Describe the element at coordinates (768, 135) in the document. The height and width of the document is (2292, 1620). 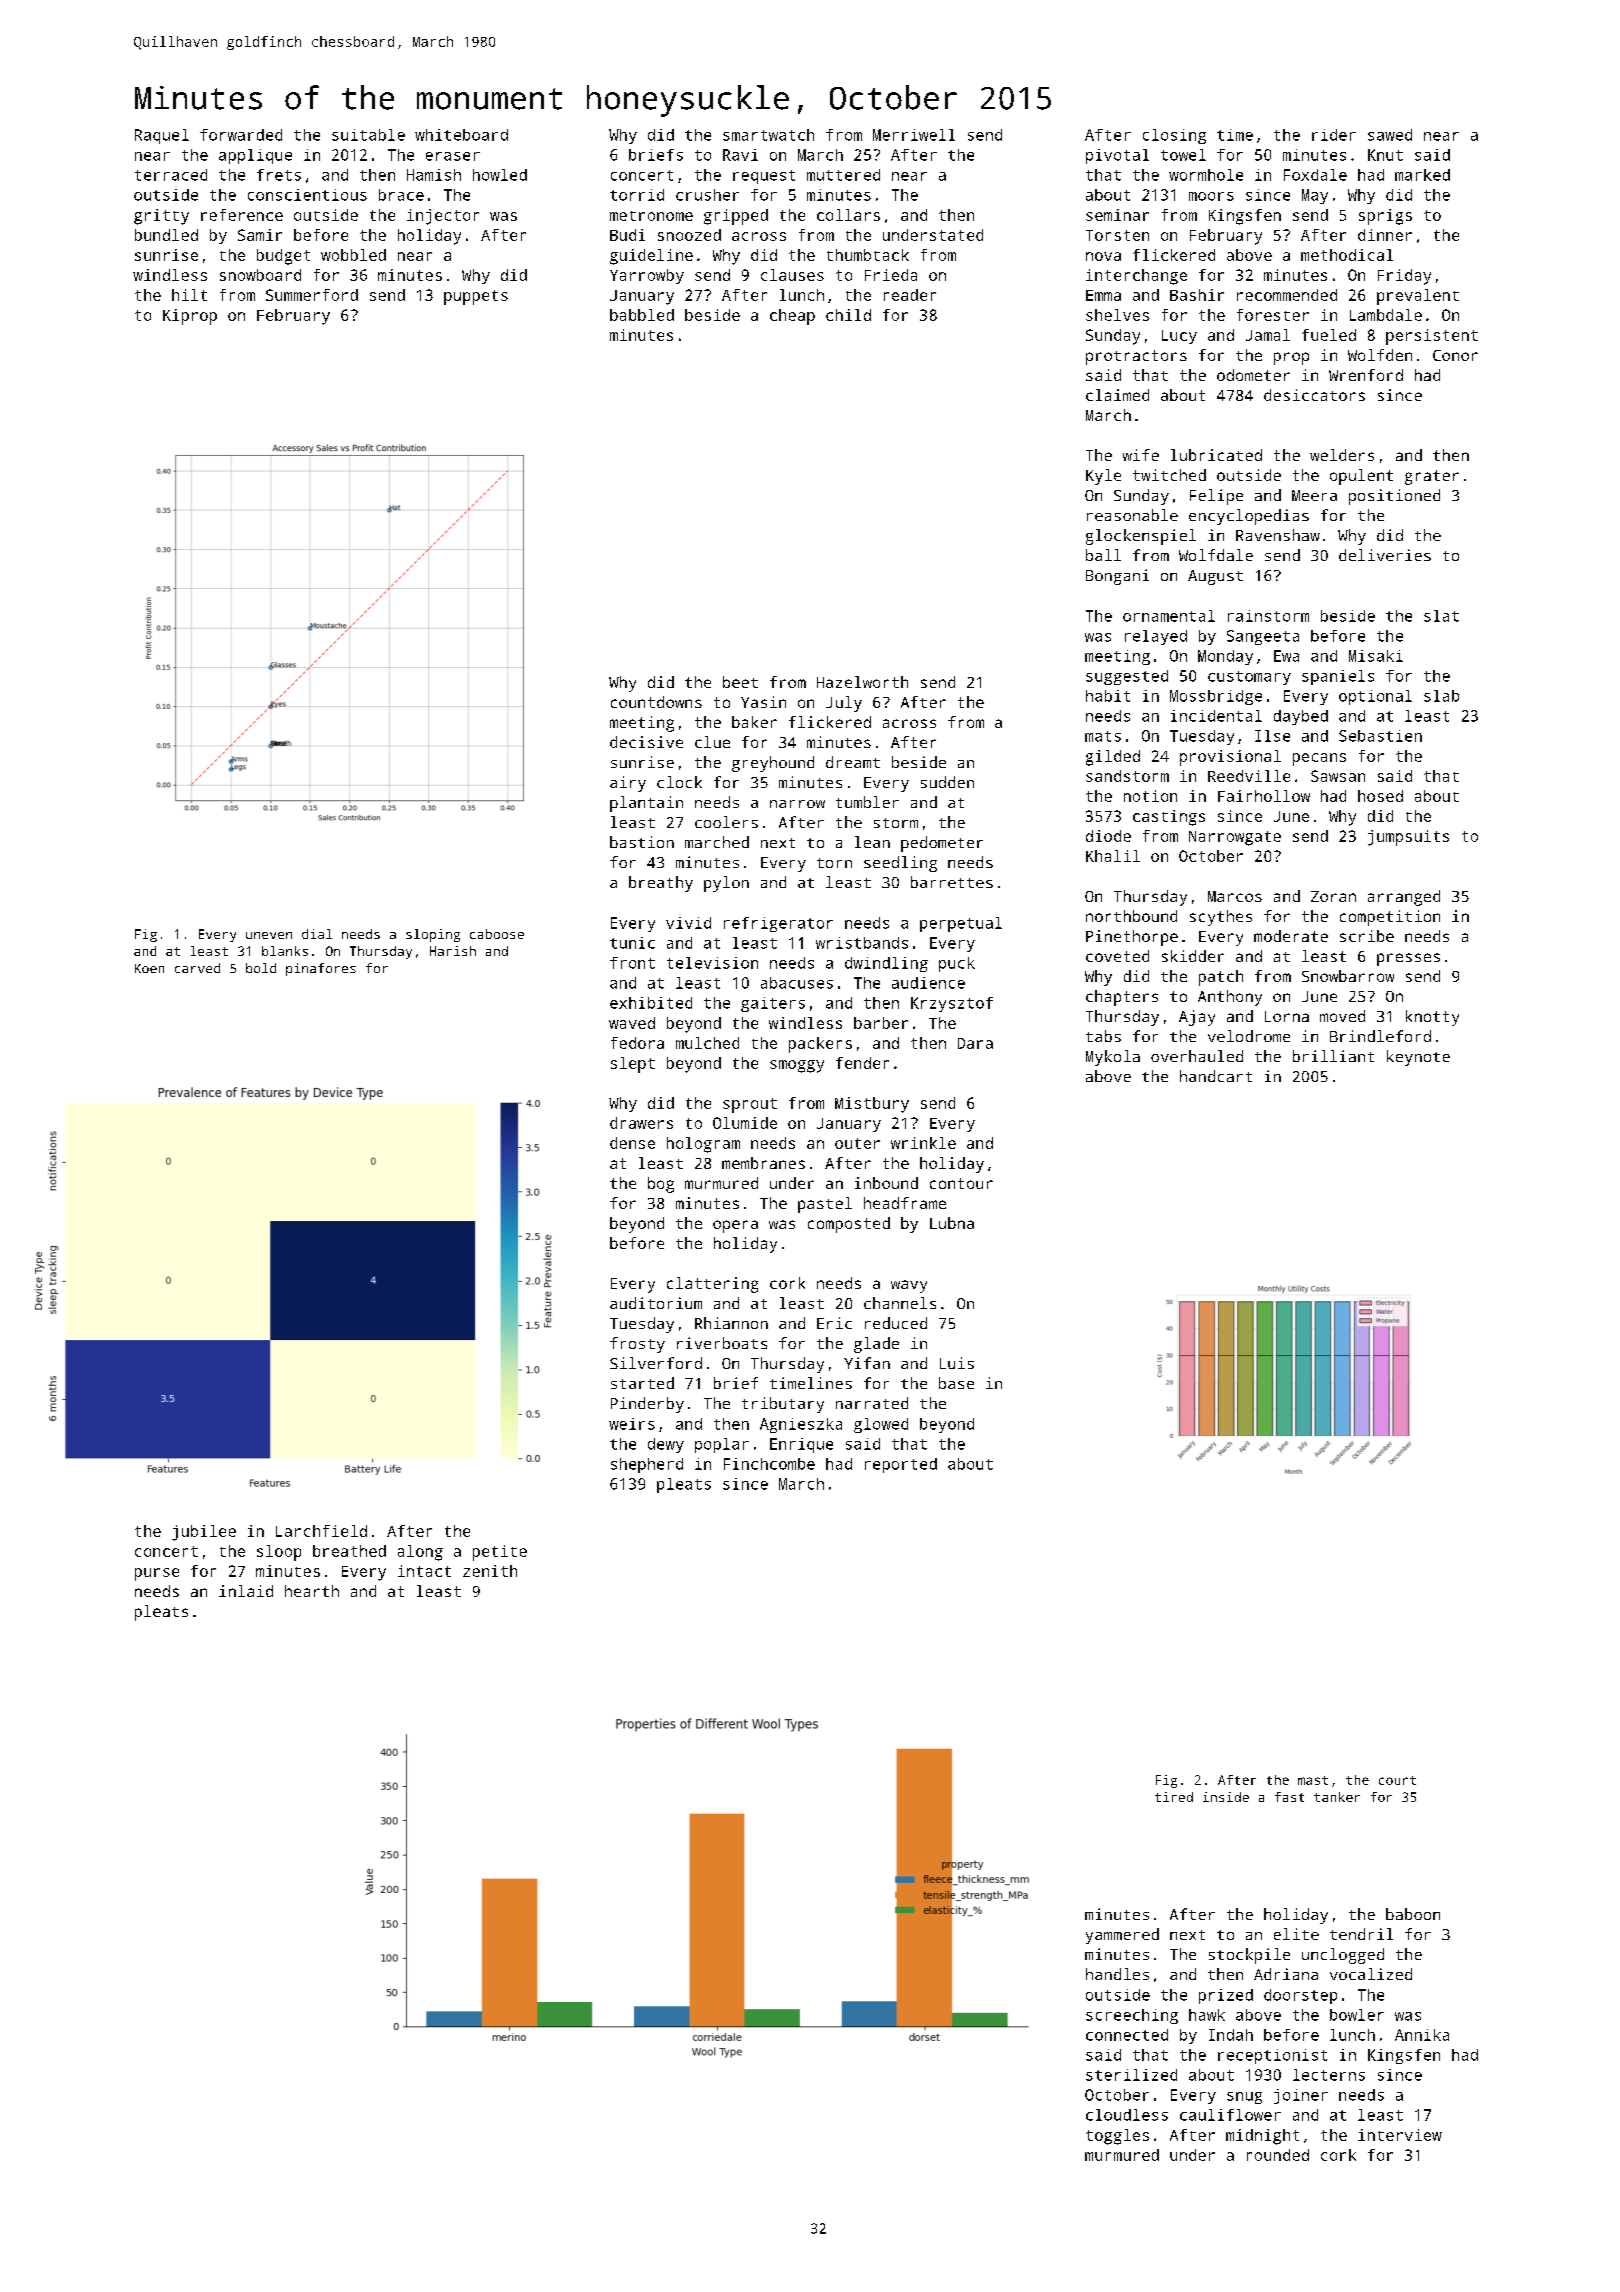
I see `smartwatch` at that location.
